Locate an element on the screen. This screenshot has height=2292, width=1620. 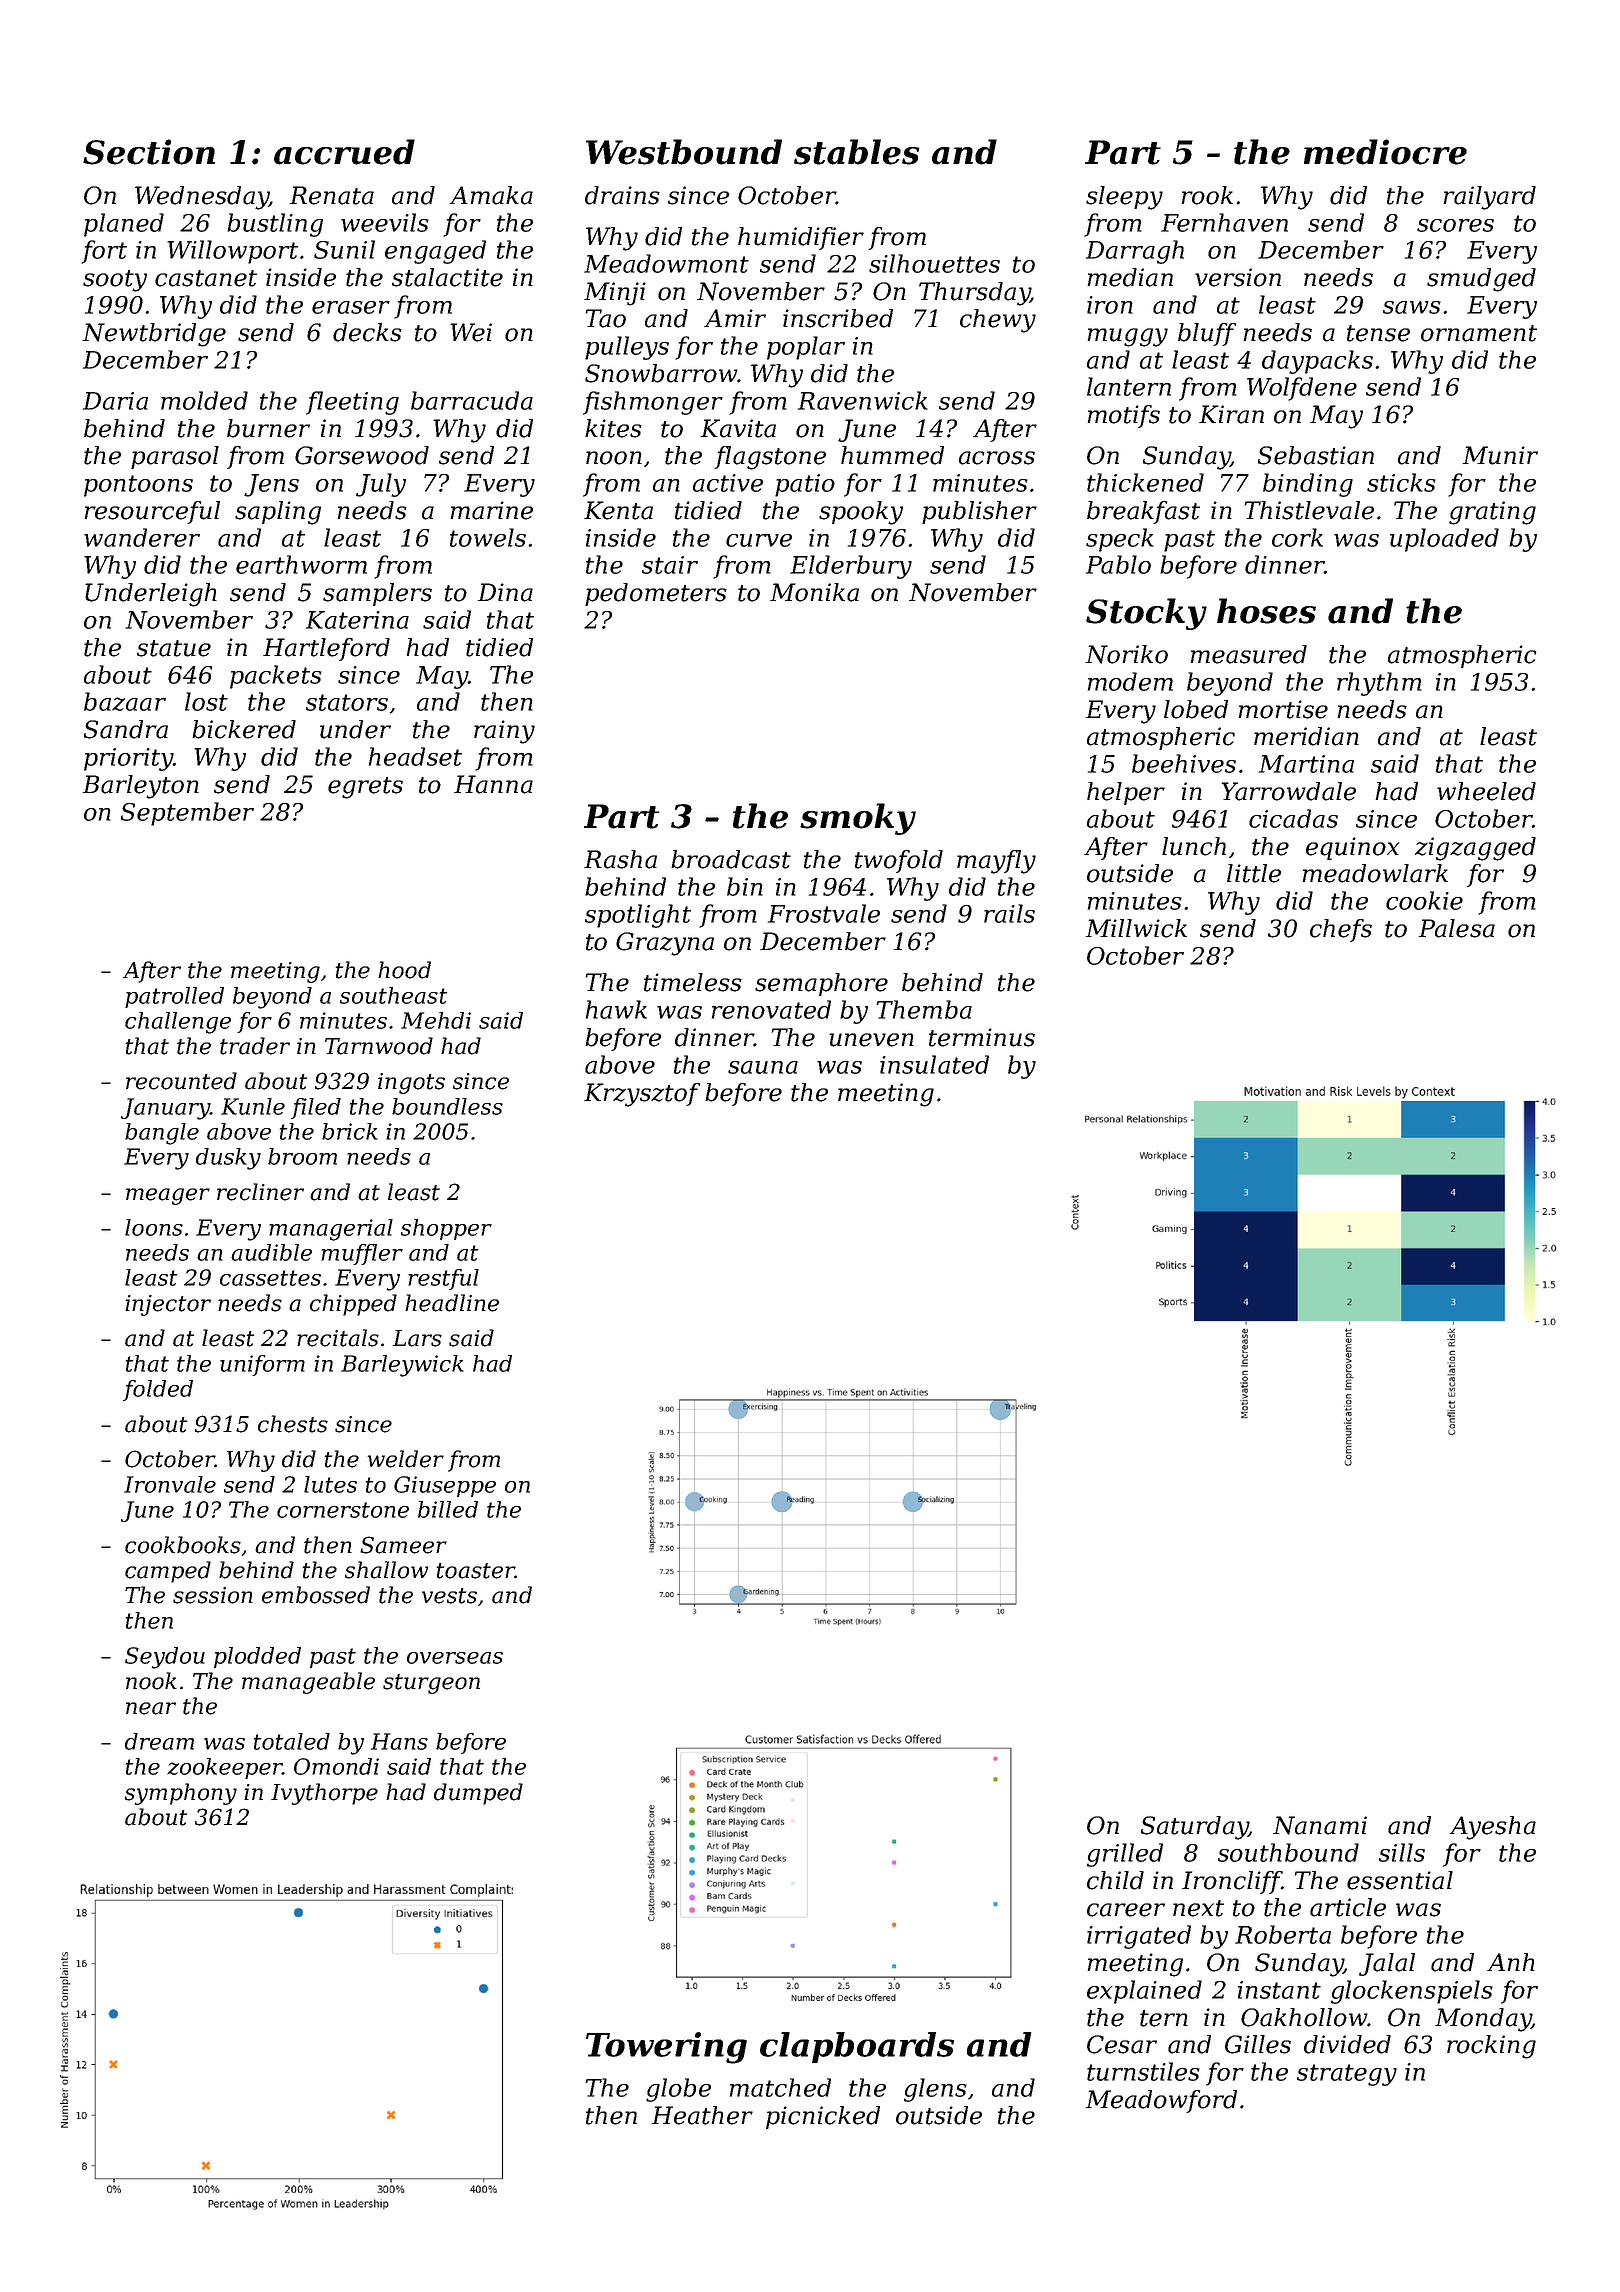
Palesa is located at coordinates (1457, 928).
